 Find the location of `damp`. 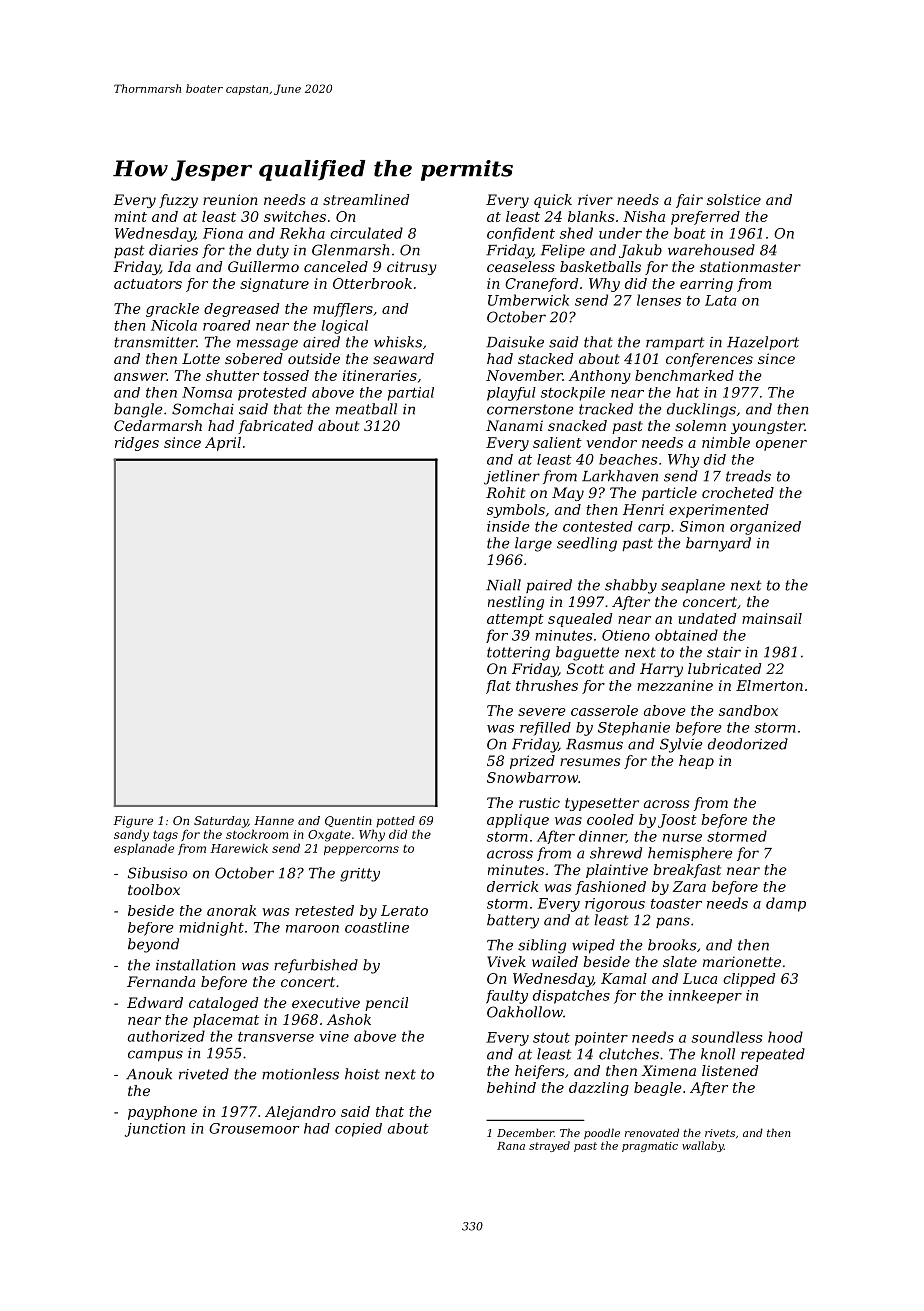

damp is located at coordinates (786, 904).
